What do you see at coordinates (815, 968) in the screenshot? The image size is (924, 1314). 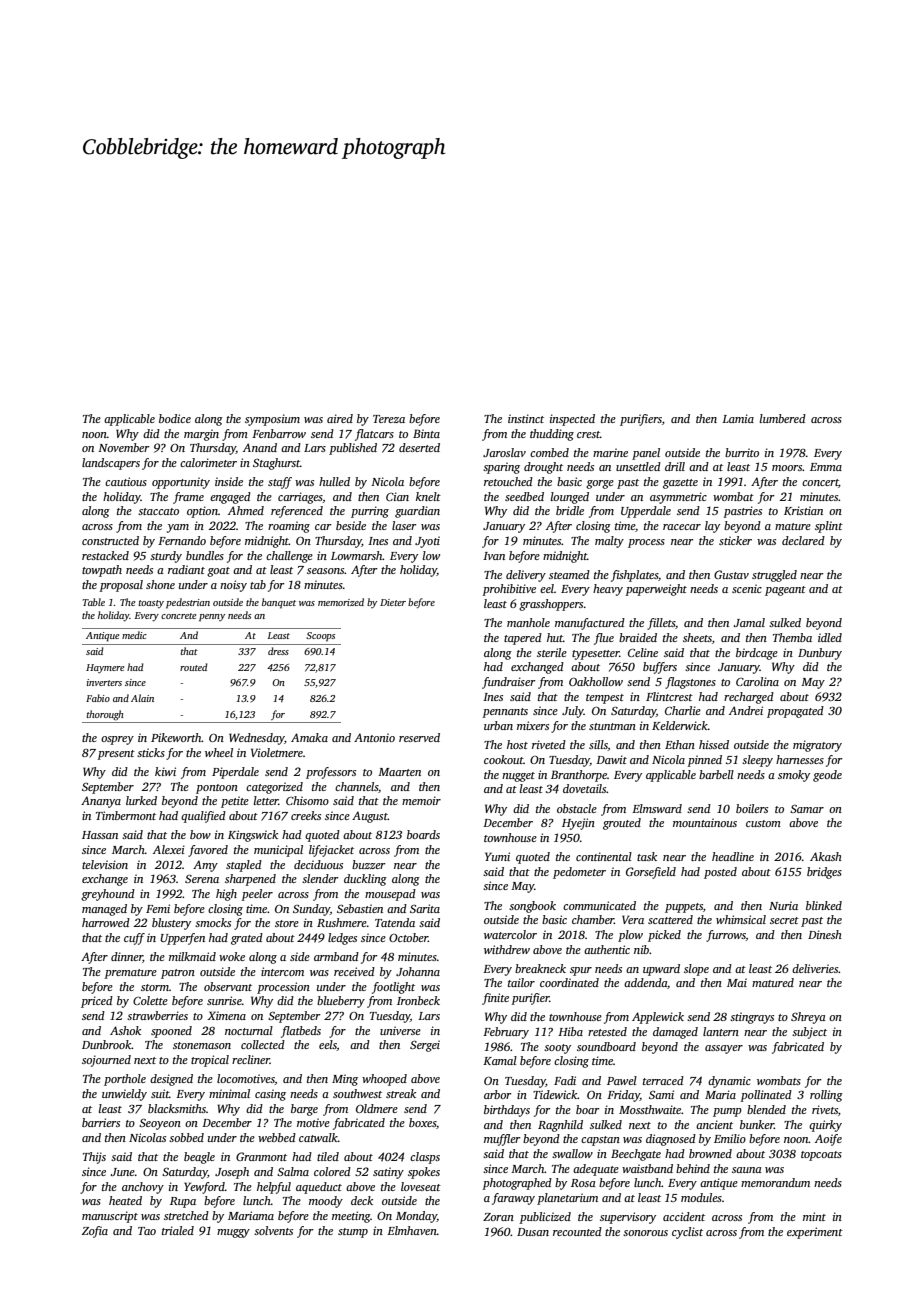 I see `deliveries` at bounding box center [815, 968].
